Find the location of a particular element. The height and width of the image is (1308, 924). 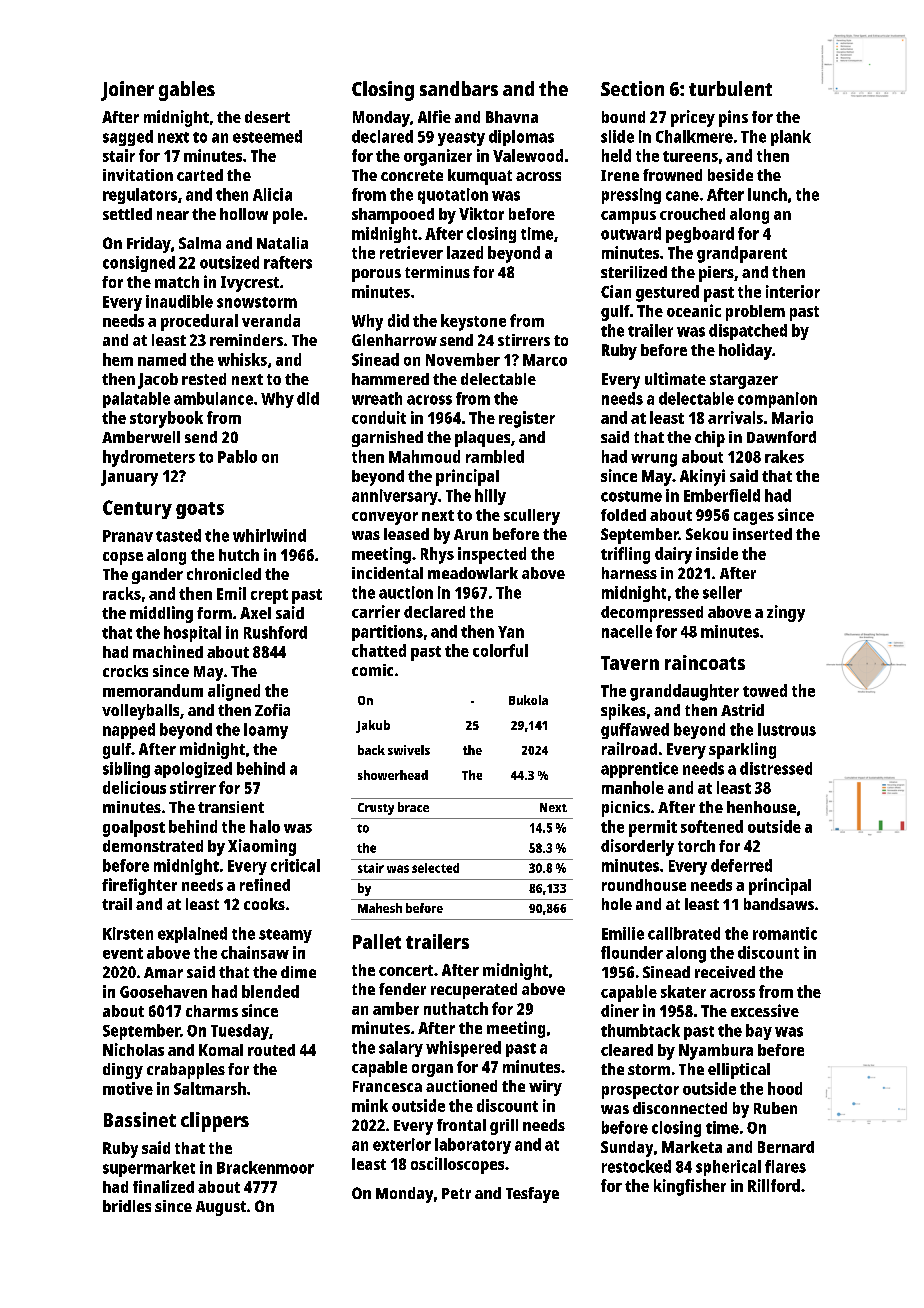

exterior is located at coordinates (402, 1144).
